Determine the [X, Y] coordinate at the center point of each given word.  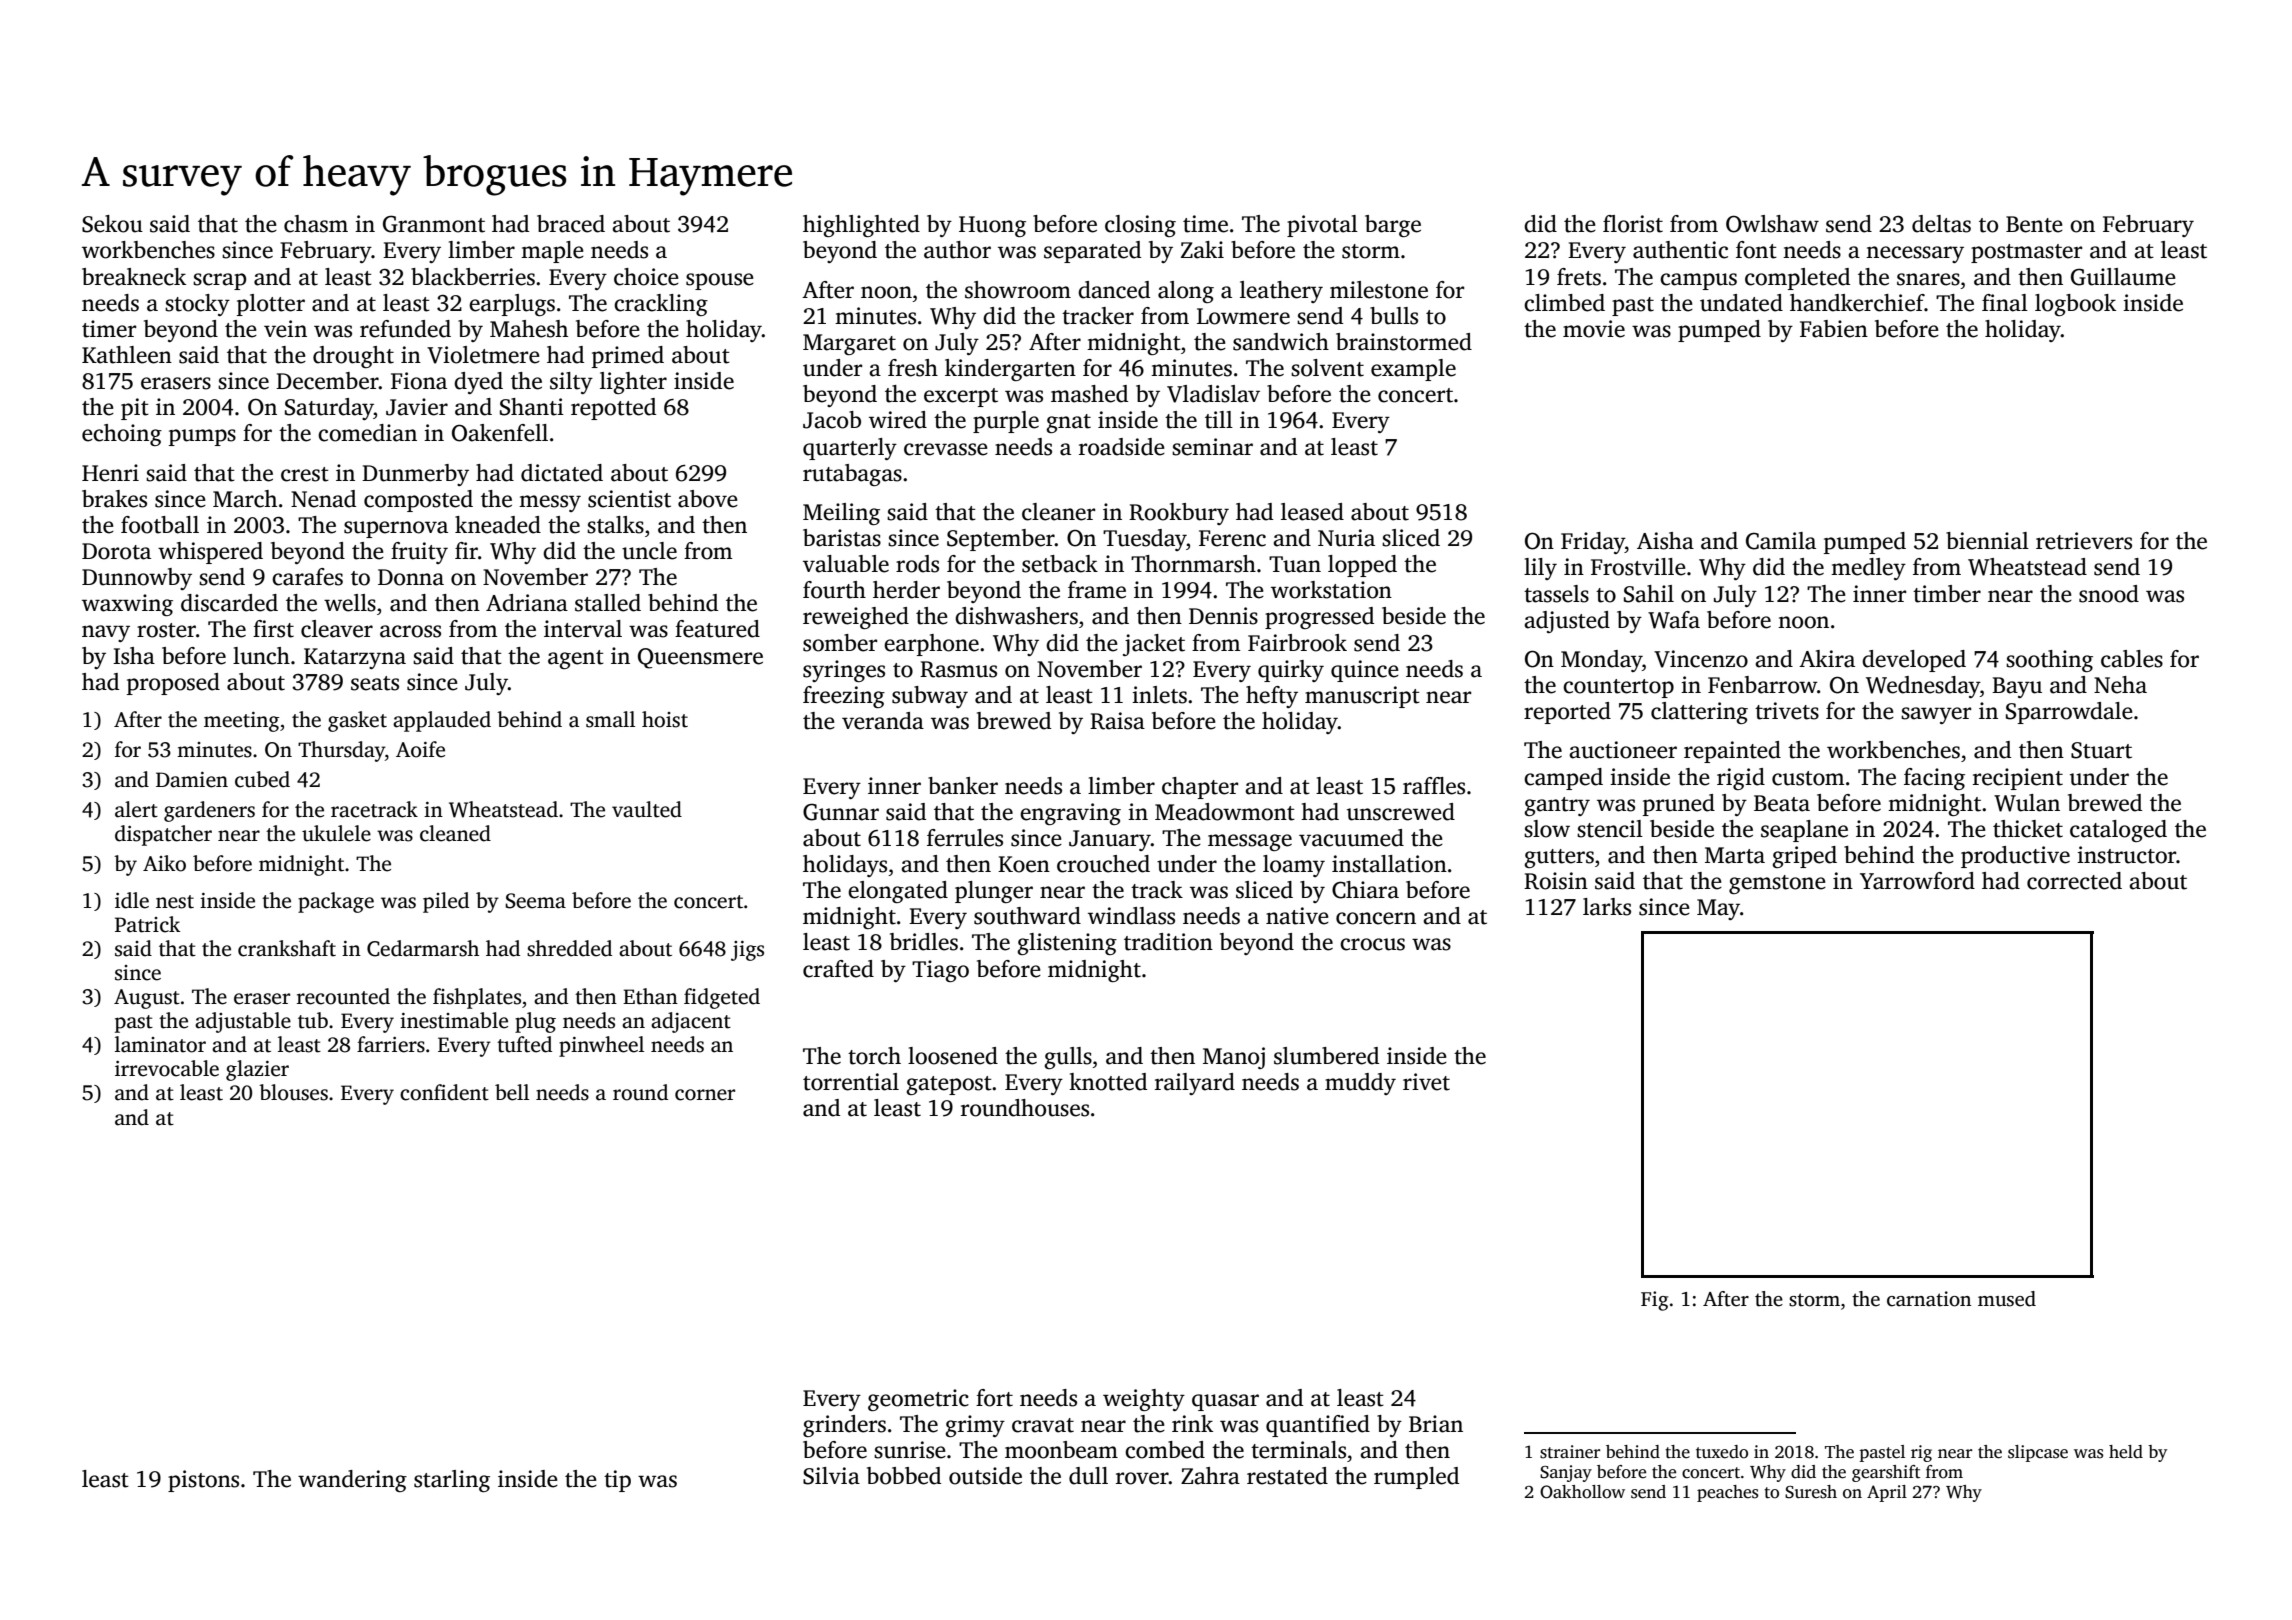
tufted [524, 1044]
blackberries [473, 277]
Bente [2034, 224]
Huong [992, 226]
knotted [1108, 1082]
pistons [203, 1481]
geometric [918, 1400]
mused [2007, 1299]
